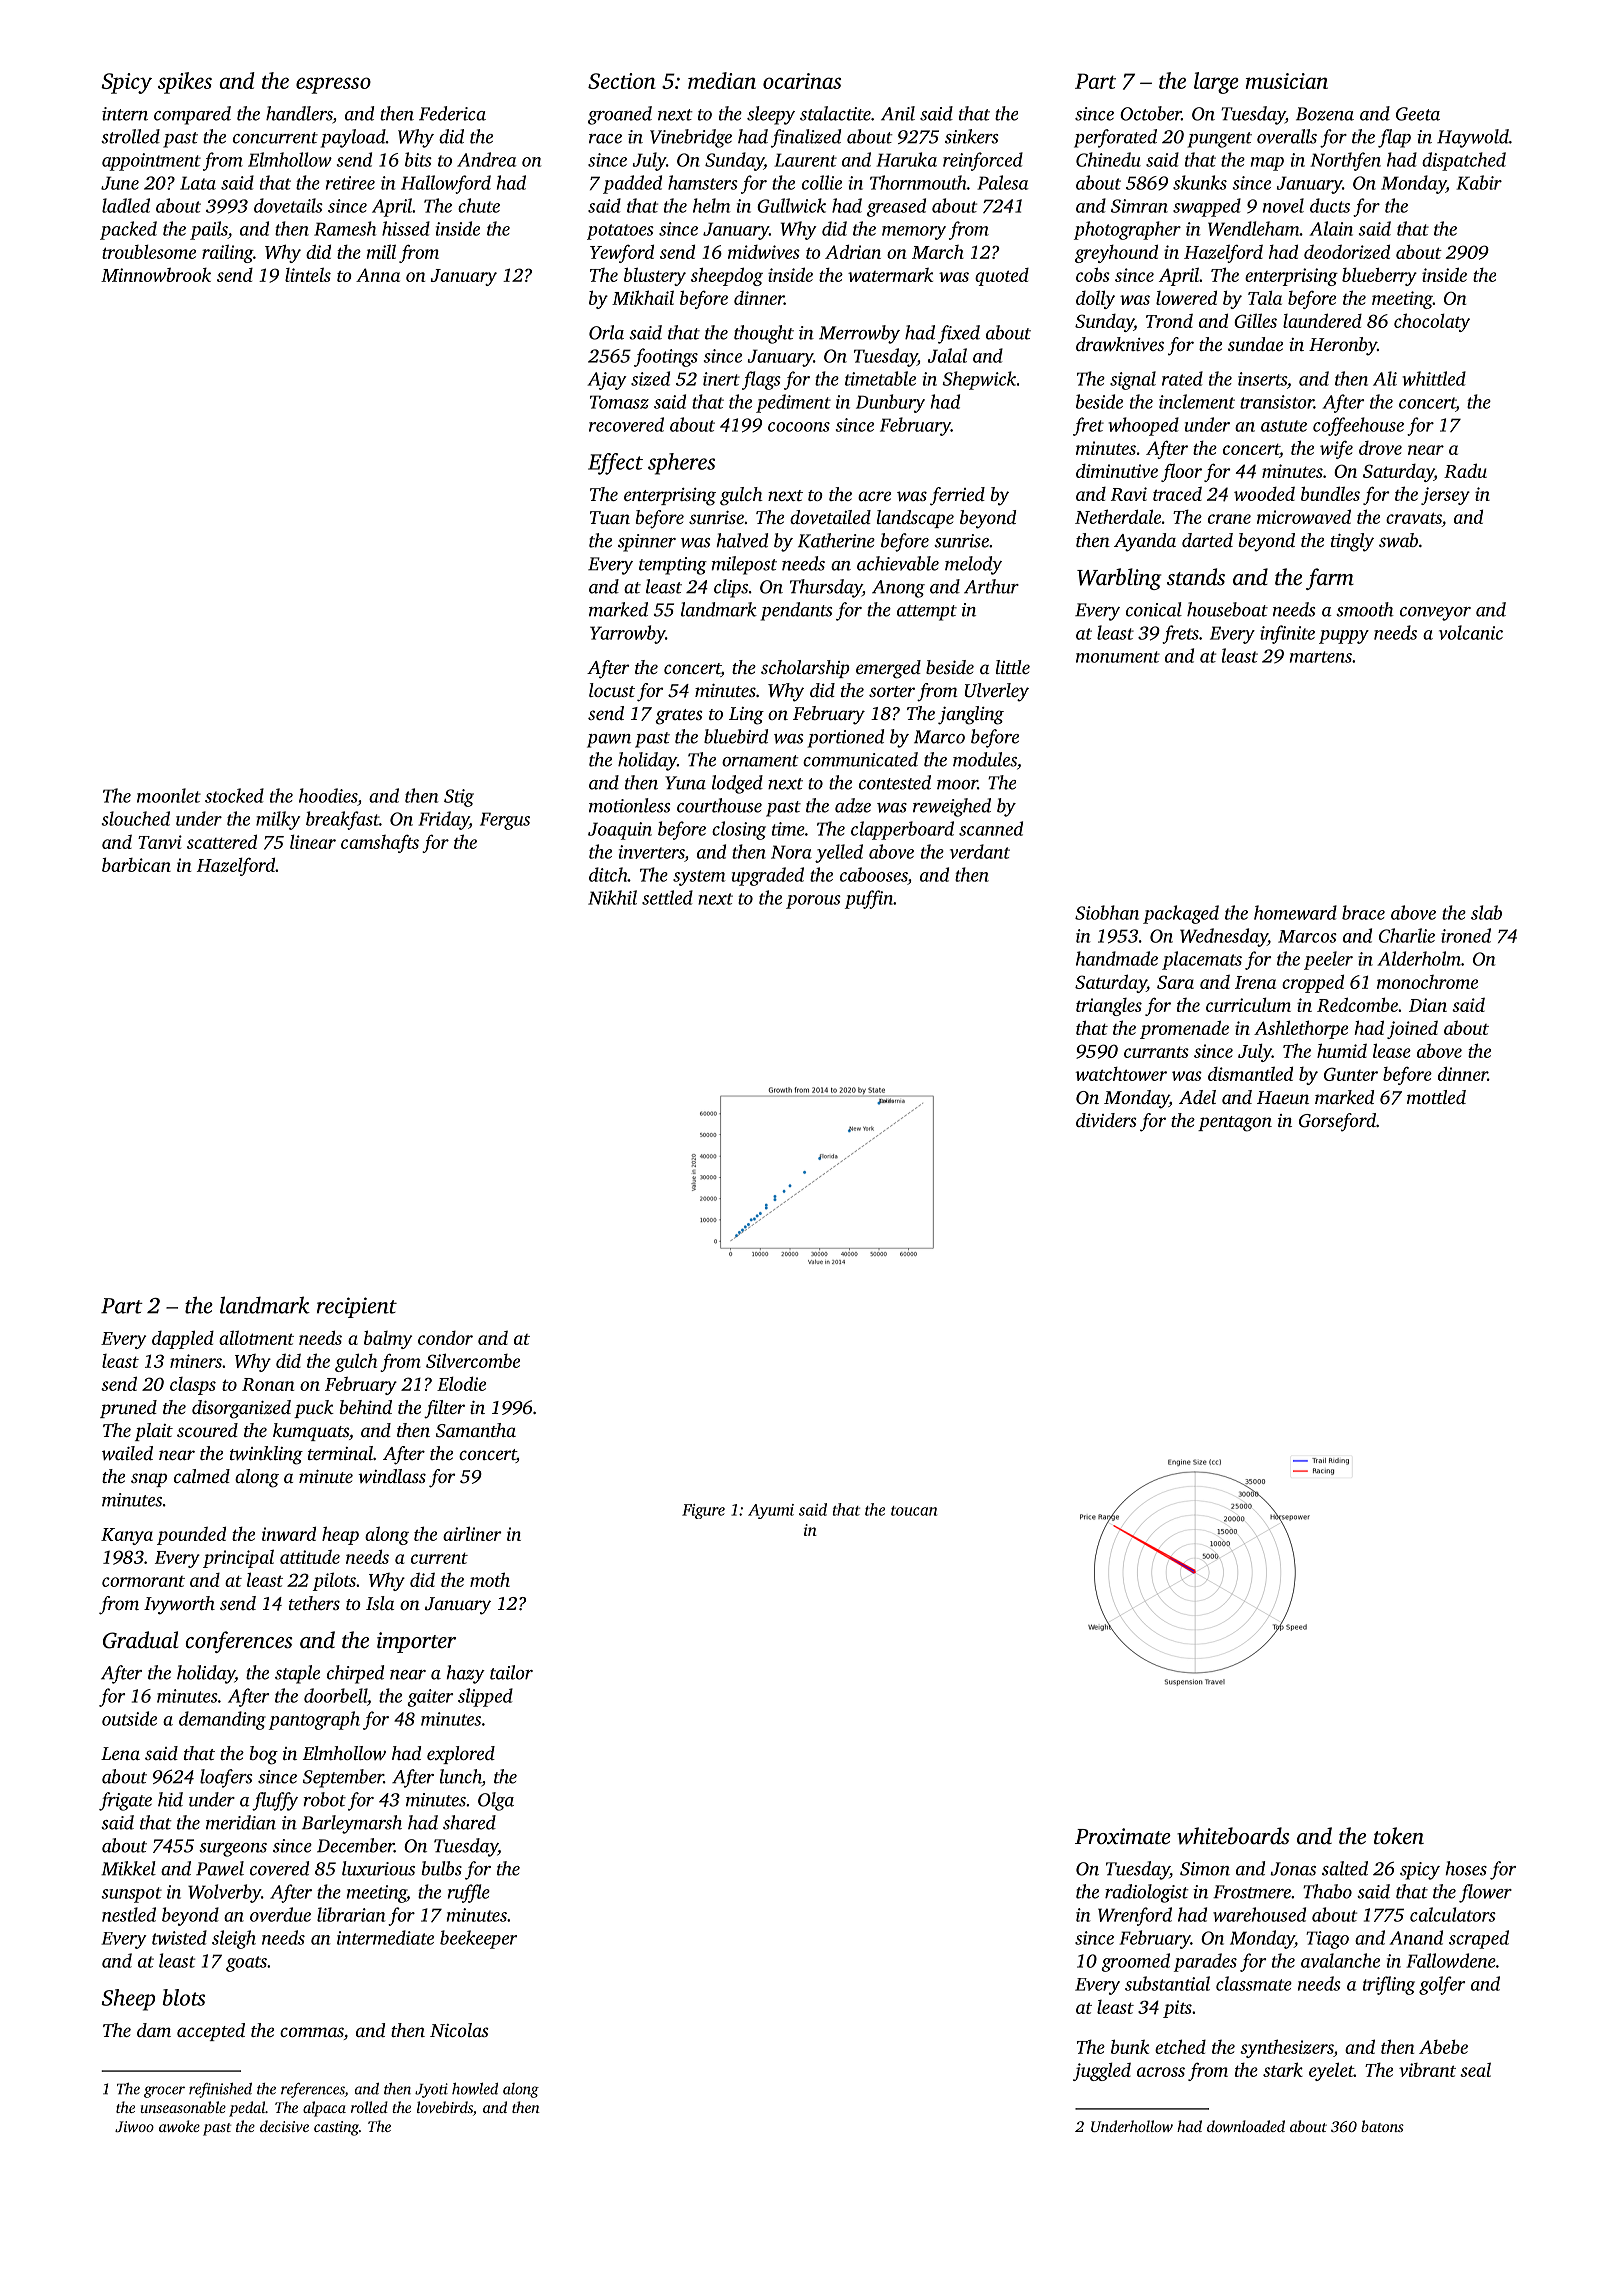 Image resolution: width=1620 pixels, height=2292 pixels. What do you see at coordinates (134, 2126) in the screenshot?
I see `Jiwoo` at bounding box center [134, 2126].
